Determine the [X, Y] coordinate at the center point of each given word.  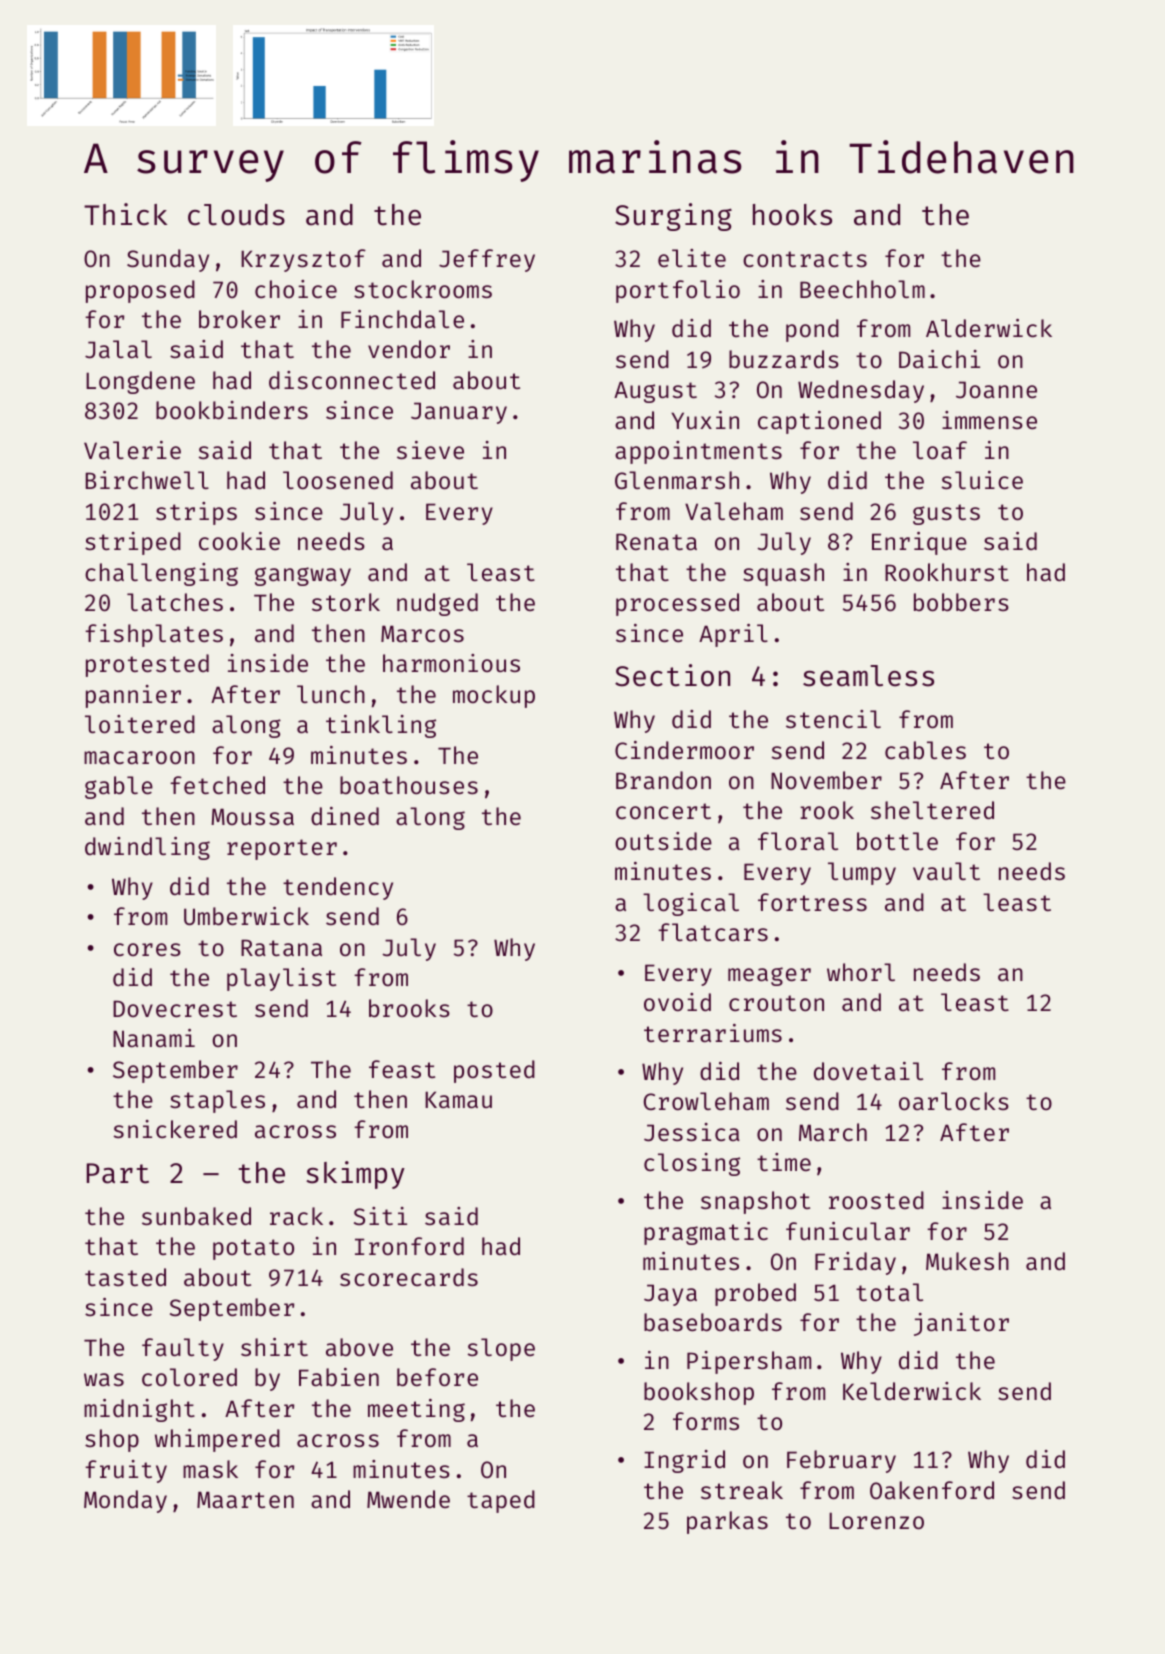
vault [946, 871]
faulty [183, 1349]
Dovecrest [175, 1008]
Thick [125, 214]
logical [691, 904]
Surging [673, 217]
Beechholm [862, 289]
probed [755, 1294]
